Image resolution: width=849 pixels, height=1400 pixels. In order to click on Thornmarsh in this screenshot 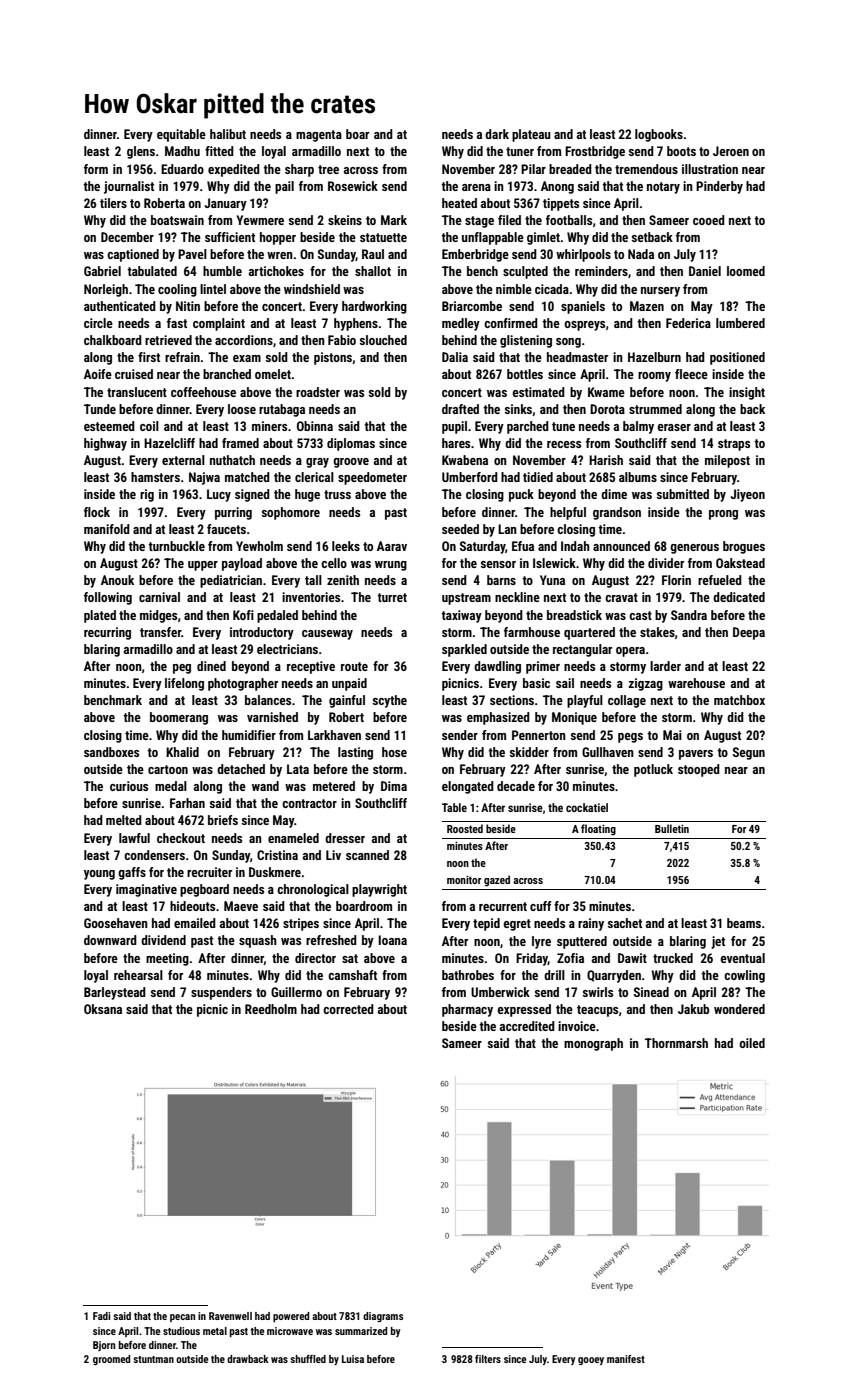, I will do `click(676, 1043)`.
